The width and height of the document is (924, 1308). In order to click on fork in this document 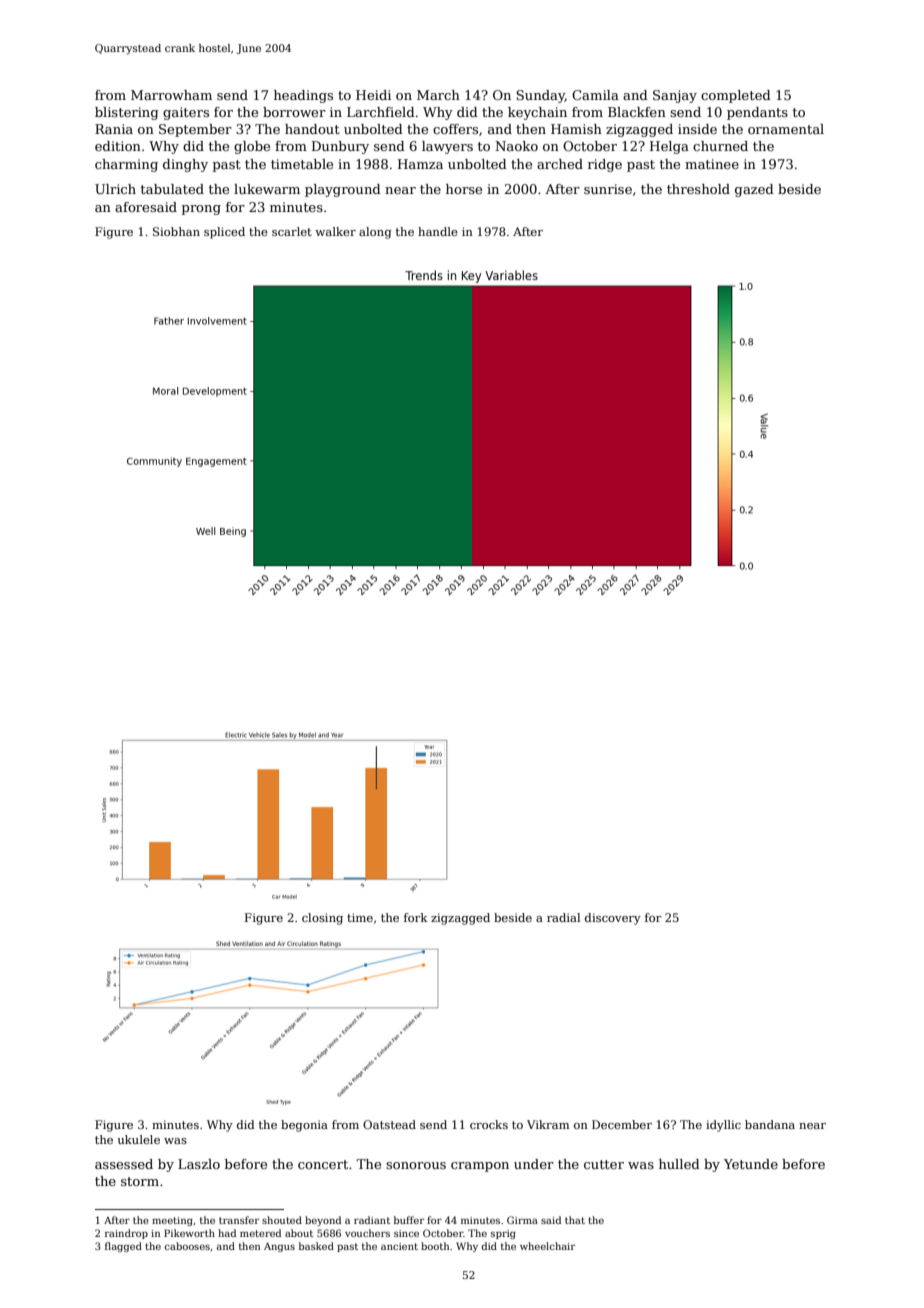, I will do `click(416, 917)`.
